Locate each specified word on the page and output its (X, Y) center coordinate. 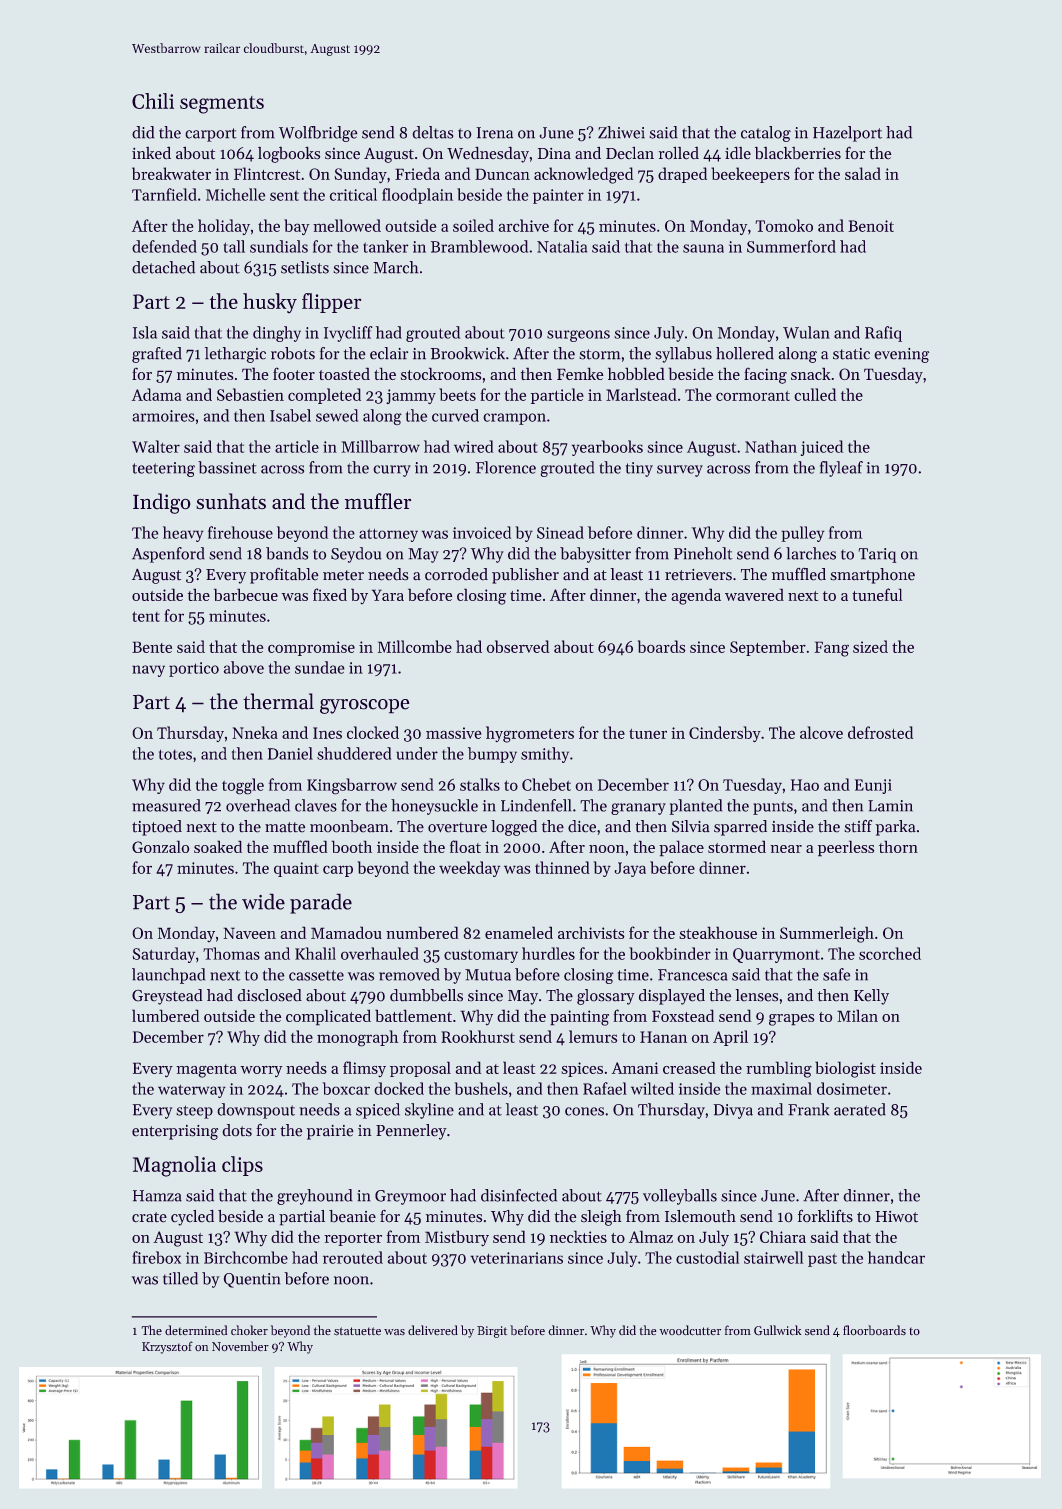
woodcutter (690, 1330)
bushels (481, 1088)
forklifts (825, 1216)
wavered (754, 594)
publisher (525, 576)
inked (151, 153)
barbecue (246, 594)
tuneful (877, 594)
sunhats (231, 501)
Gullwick (778, 1330)
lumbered (166, 1015)
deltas (433, 132)
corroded (456, 574)
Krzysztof (167, 1347)
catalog (766, 134)
